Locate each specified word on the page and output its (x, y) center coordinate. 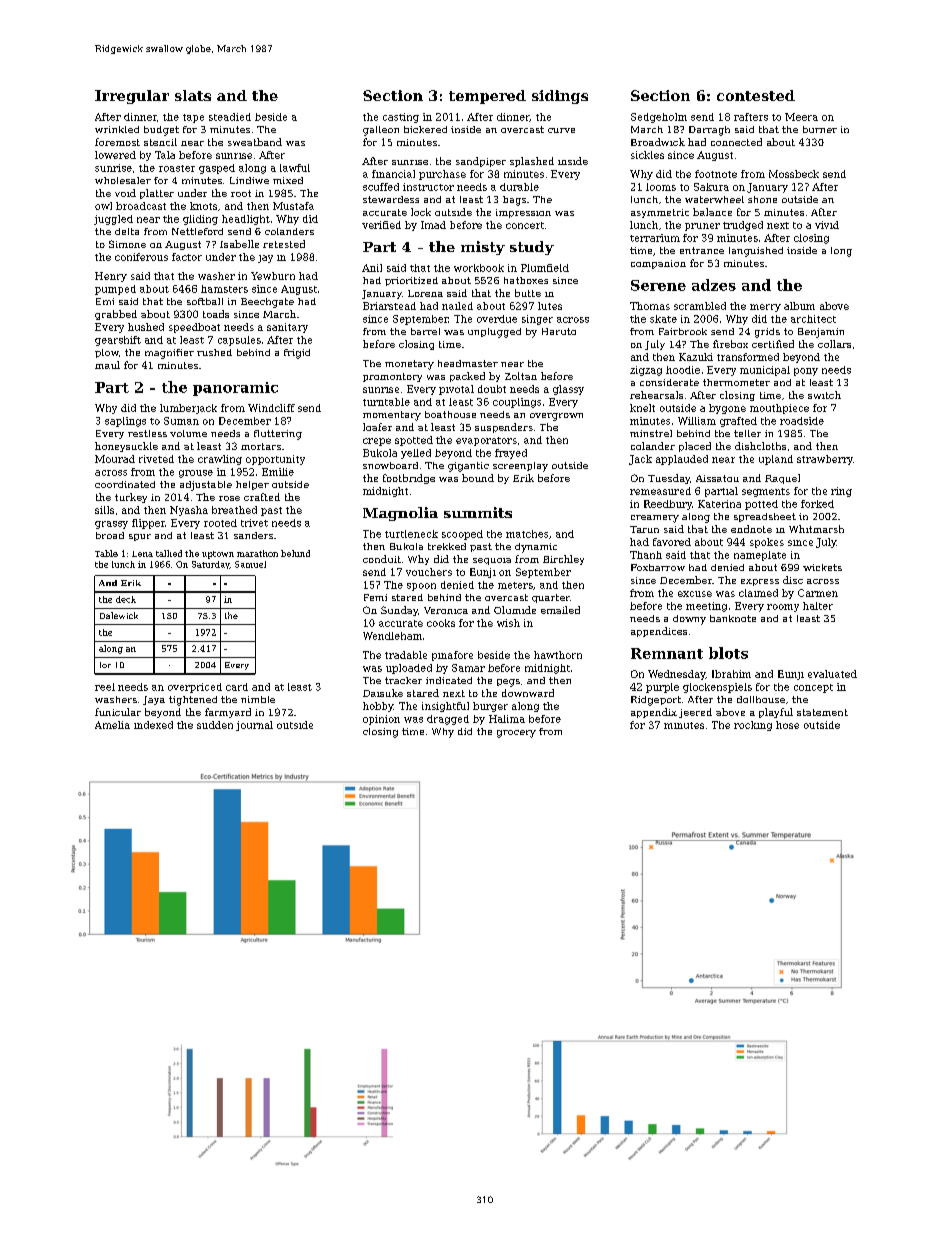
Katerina (719, 504)
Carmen (818, 593)
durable (519, 187)
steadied (230, 117)
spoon (421, 587)
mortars (261, 446)
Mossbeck (794, 174)
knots (203, 206)
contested (756, 95)
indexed (153, 725)
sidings (560, 97)
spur (140, 537)
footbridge (409, 479)
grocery (516, 734)
